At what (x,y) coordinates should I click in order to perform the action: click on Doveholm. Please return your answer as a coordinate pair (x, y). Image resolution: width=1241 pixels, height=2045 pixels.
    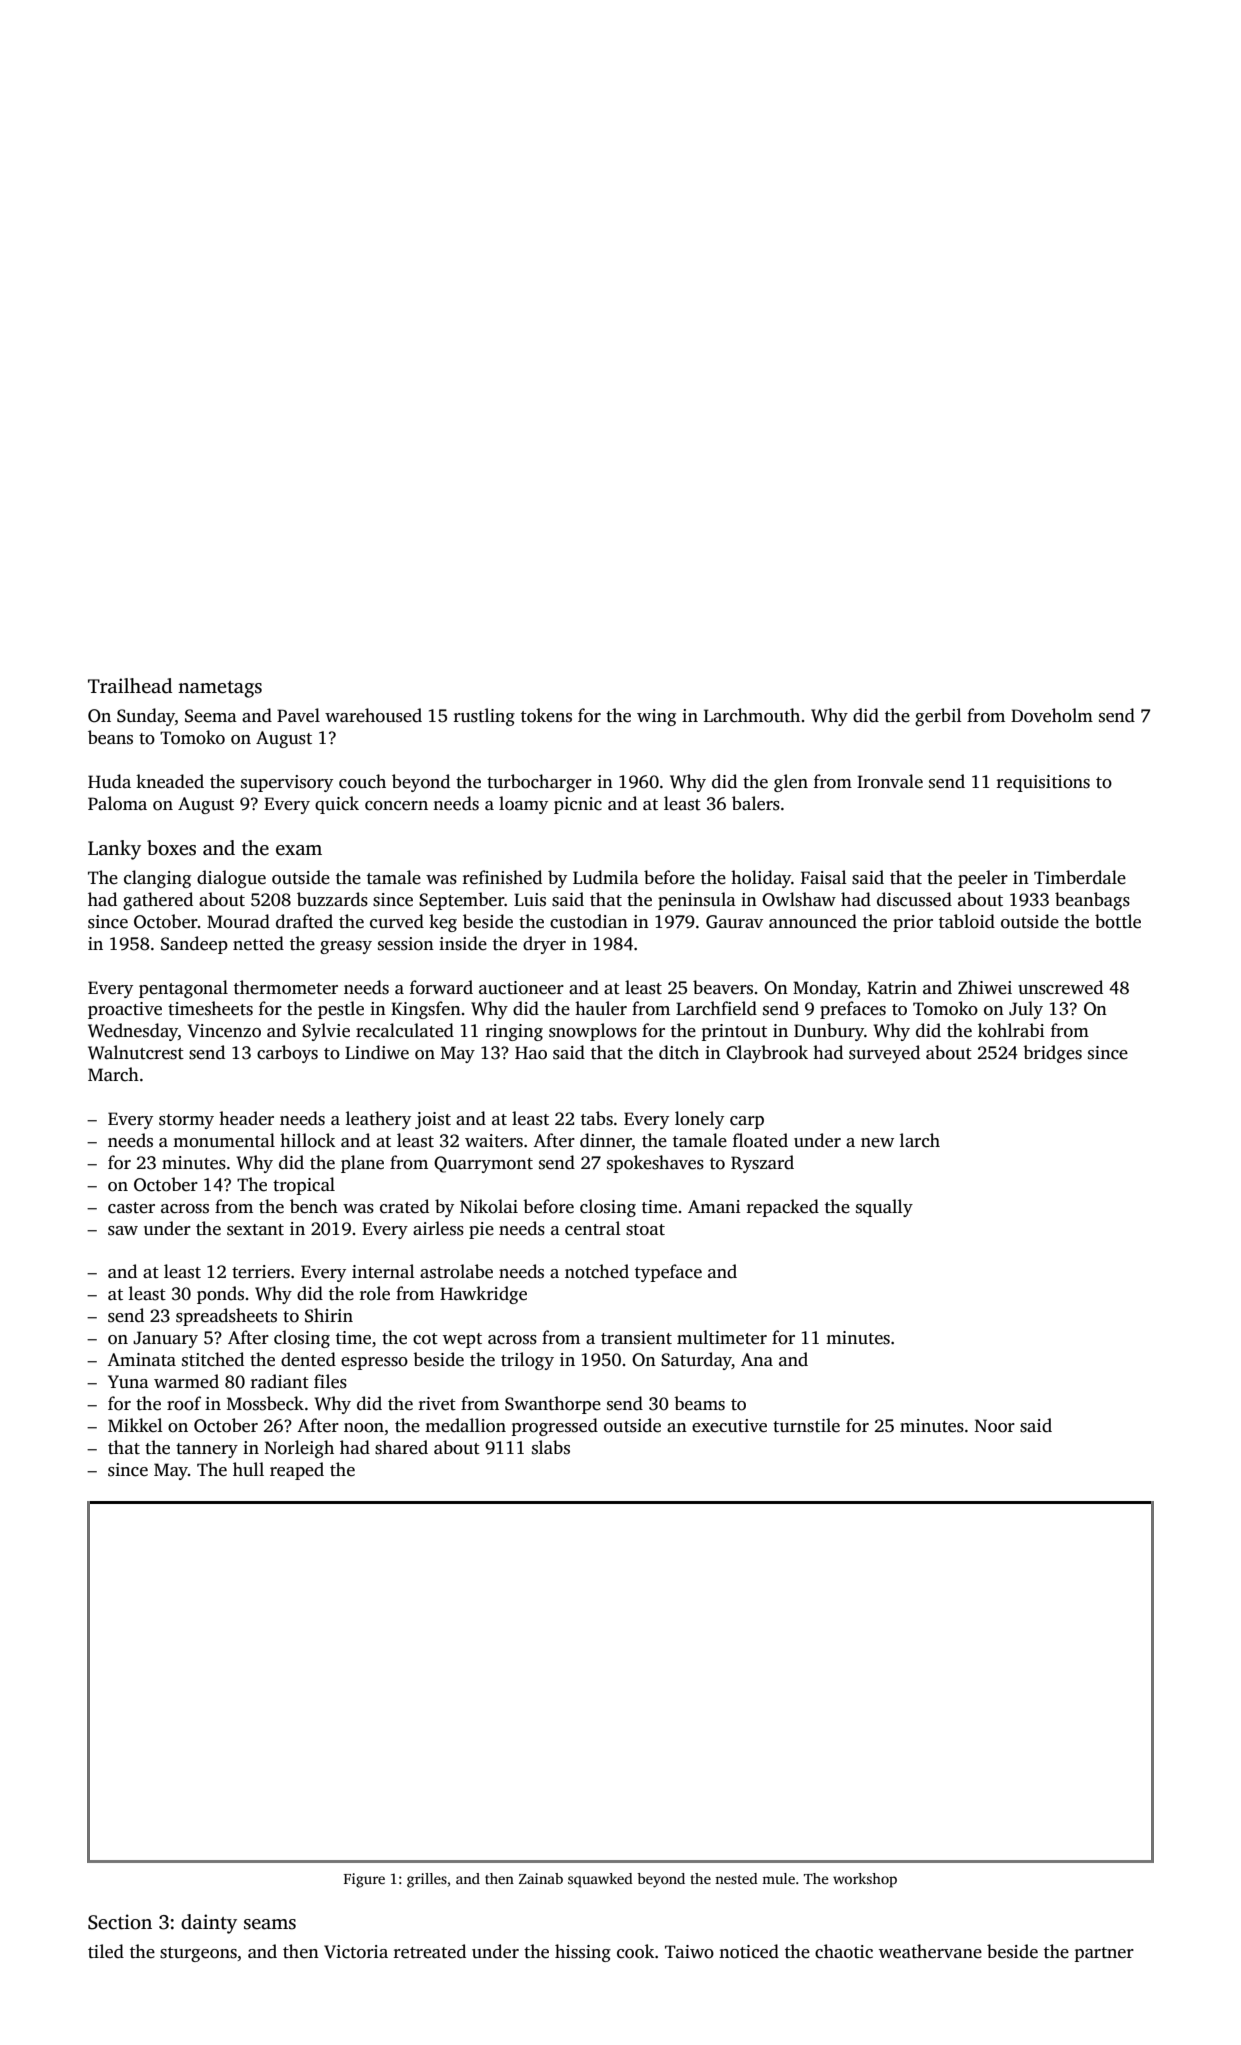
    Looking at the image, I should click on (1052, 715).
